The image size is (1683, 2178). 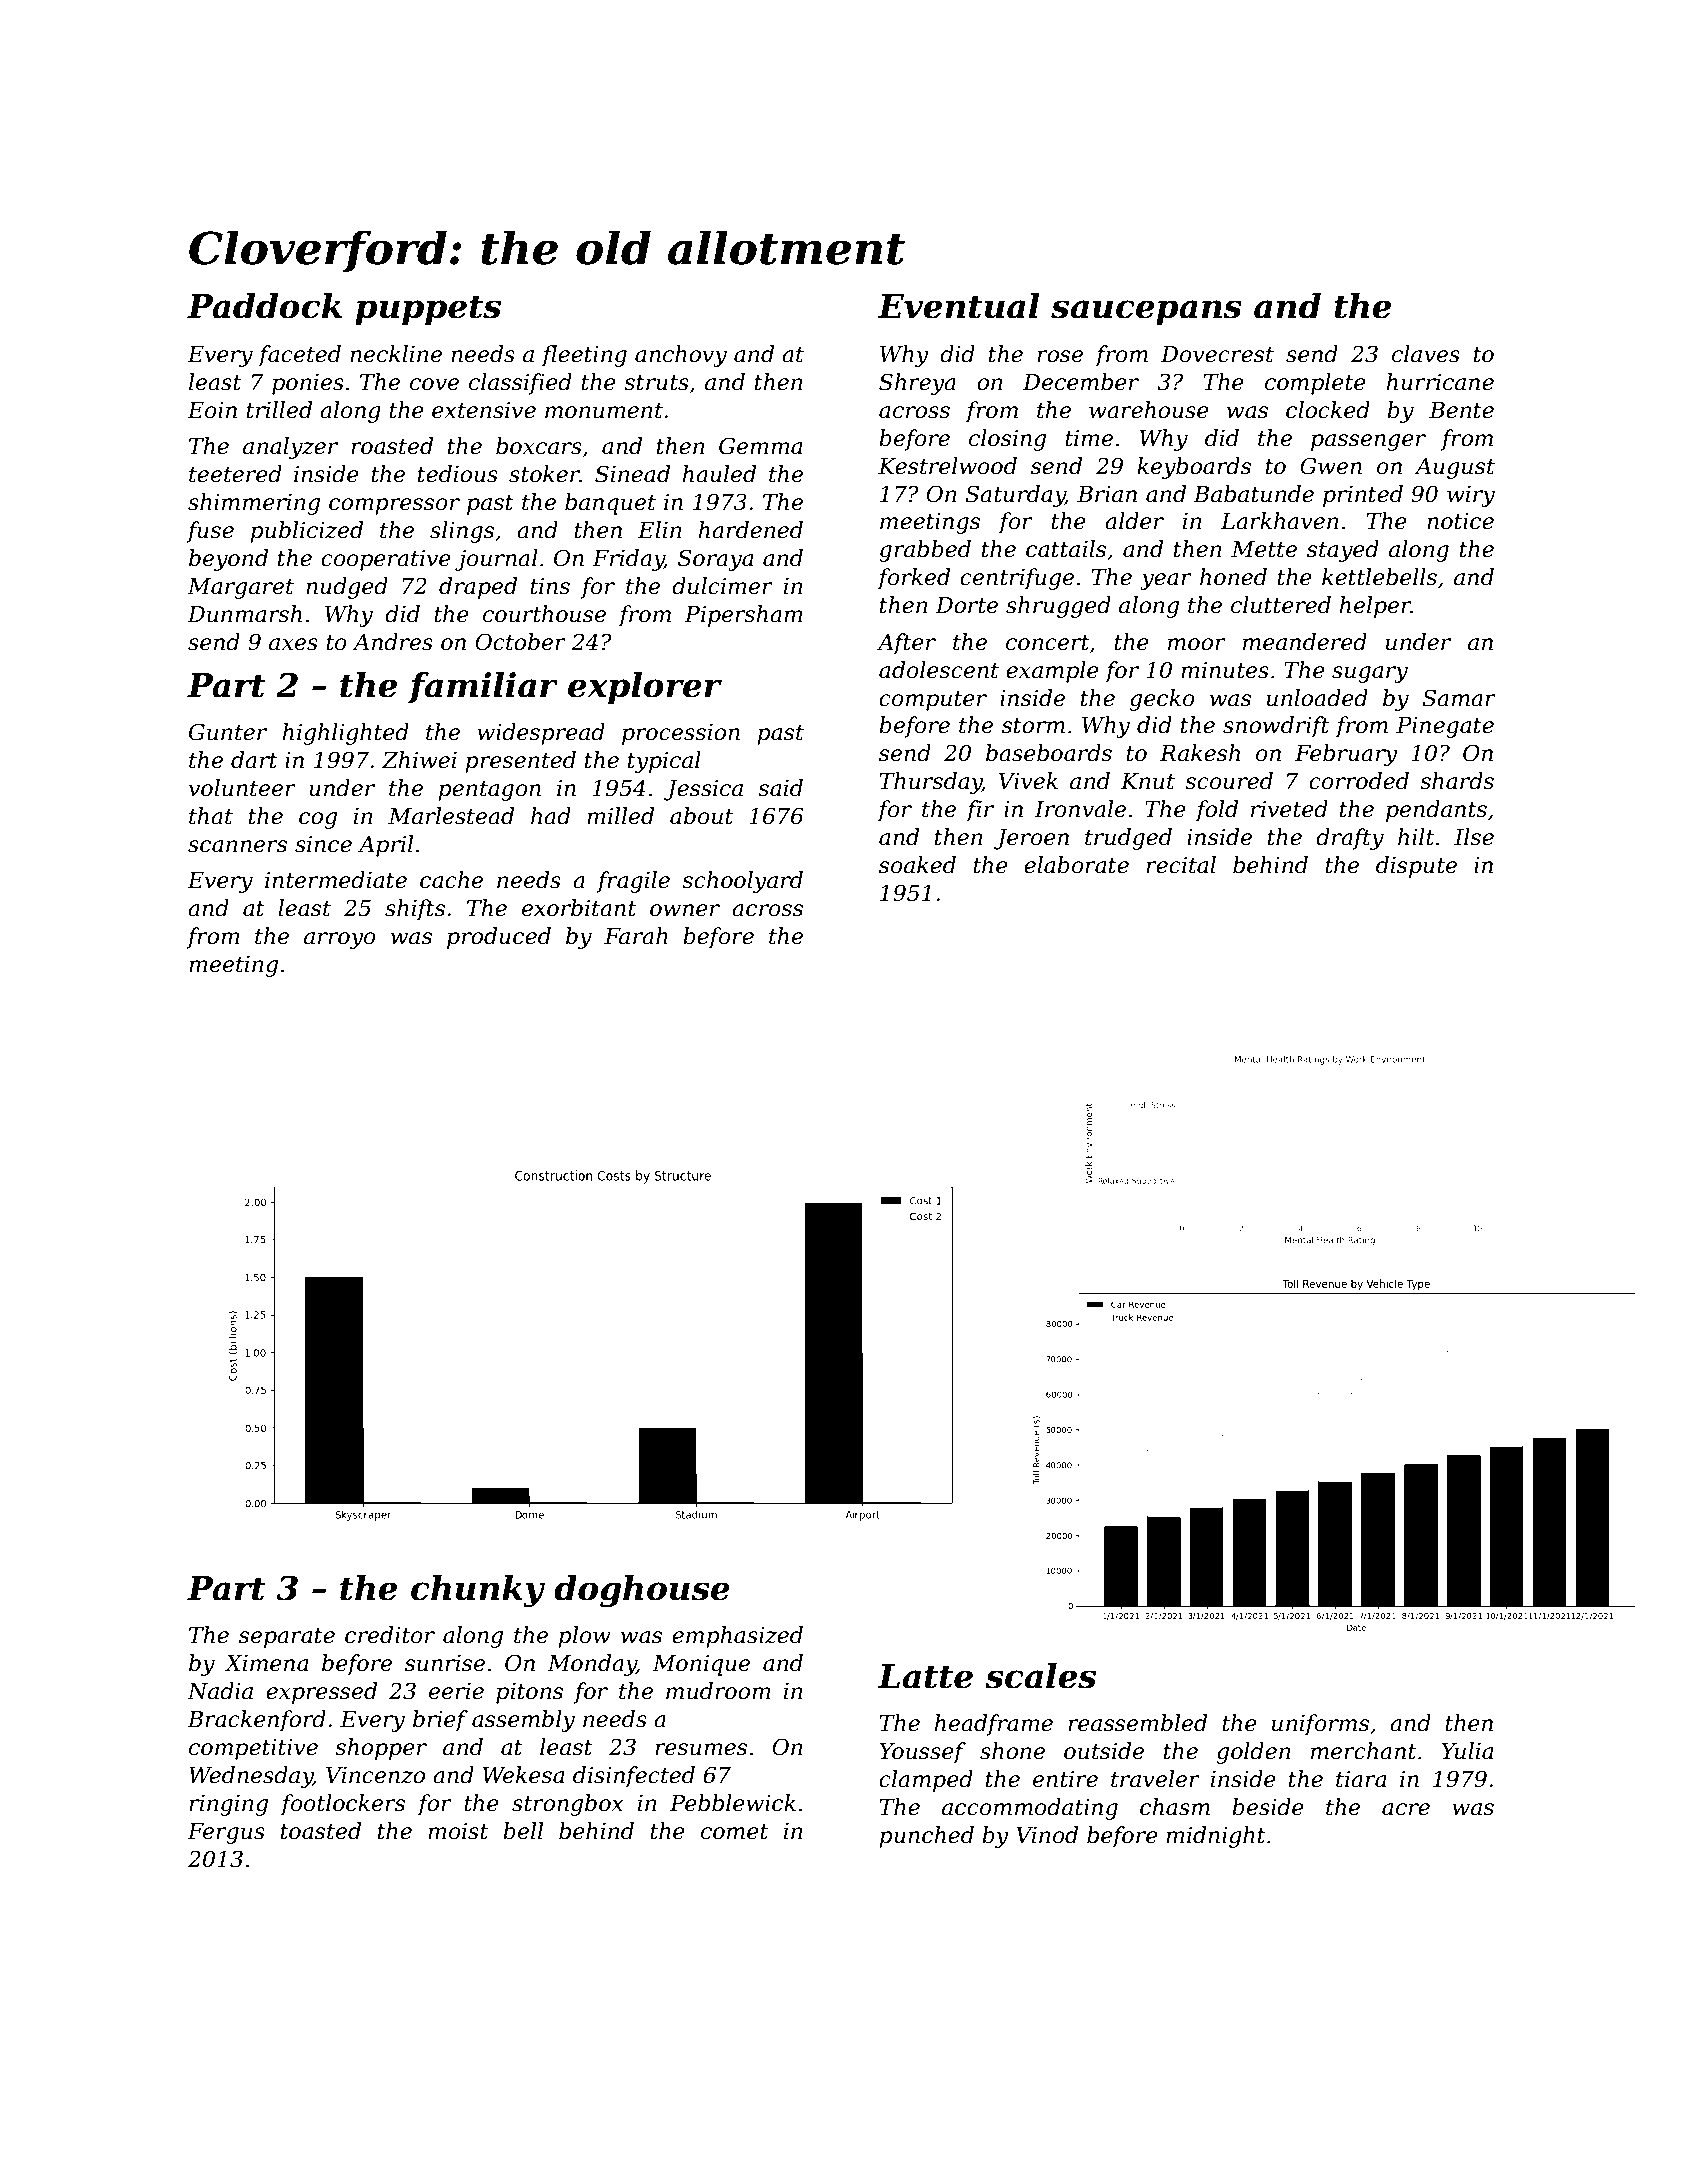 What do you see at coordinates (681, 356) in the screenshot?
I see `anchovy` at bounding box center [681, 356].
